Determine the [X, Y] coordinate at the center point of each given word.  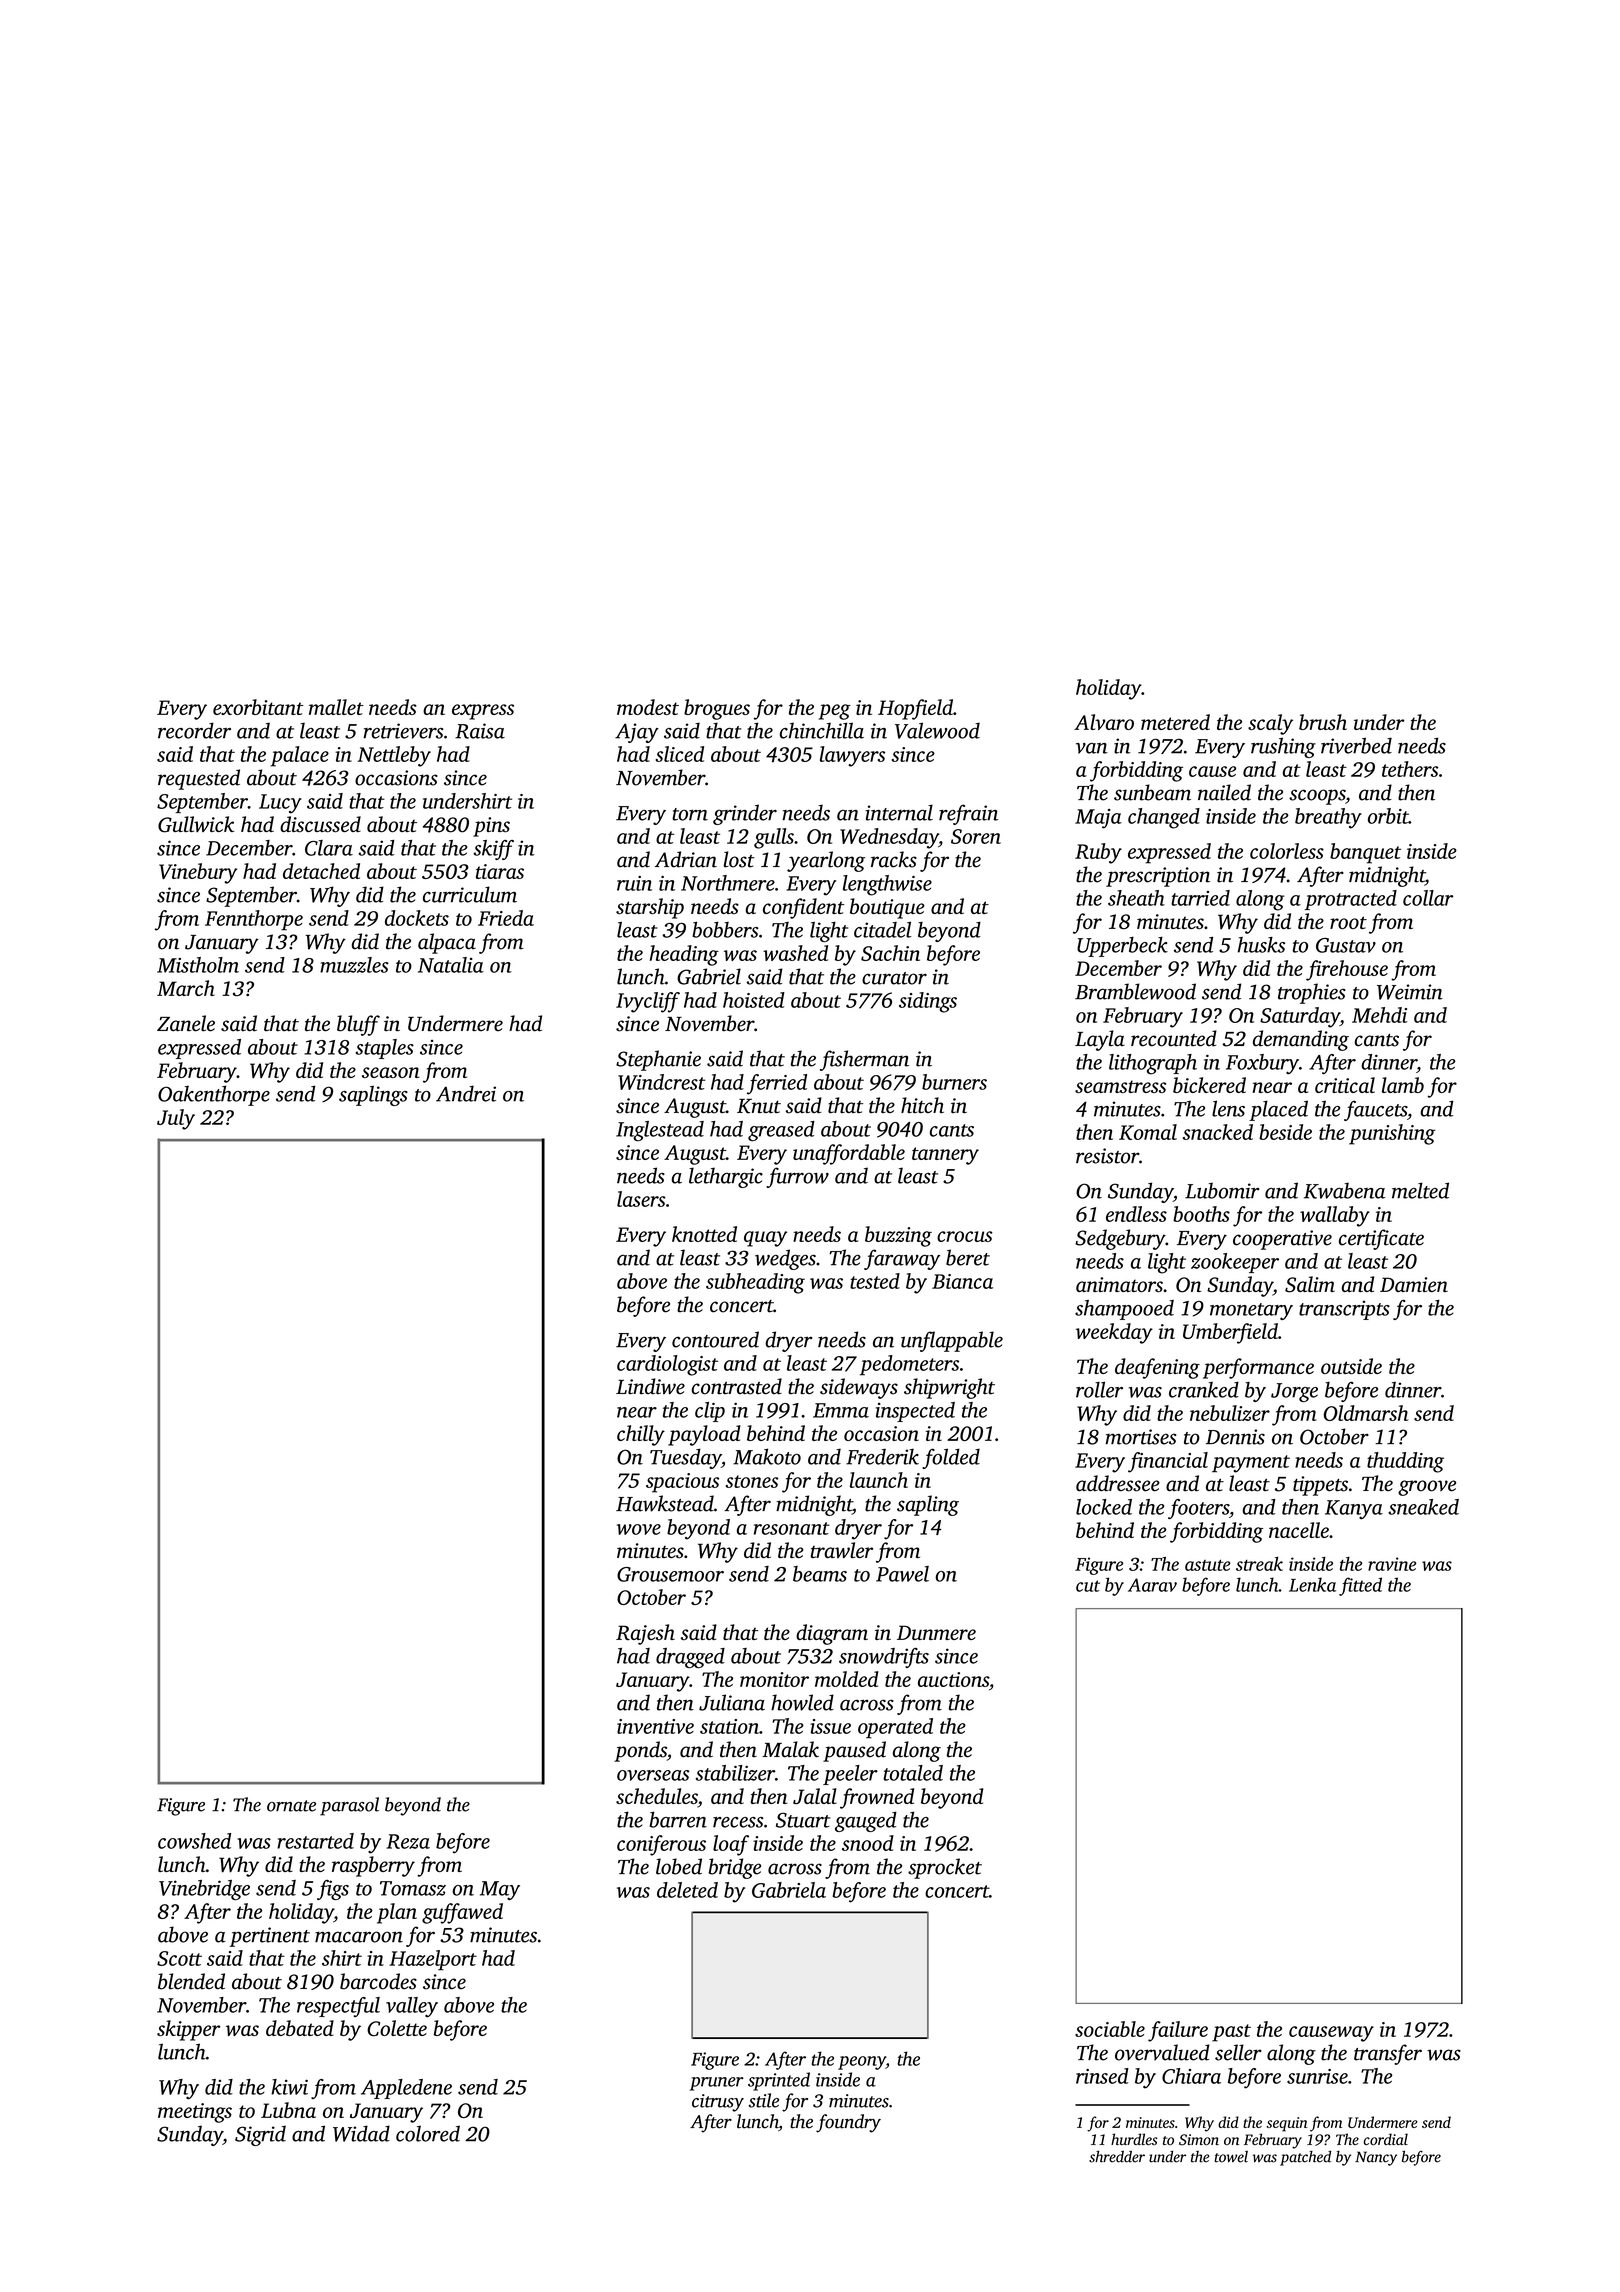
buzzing [898, 1236]
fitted [1360, 1586]
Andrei [466, 1093]
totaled [913, 1773]
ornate [291, 1806]
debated [300, 2028]
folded [951, 1458]
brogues [717, 709]
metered [1175, 722]
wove [639, 1529]
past [1231, 2033]
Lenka [1312, 1584]
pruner [717, 2084]
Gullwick [196, 824]
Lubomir [1222, 1191]
